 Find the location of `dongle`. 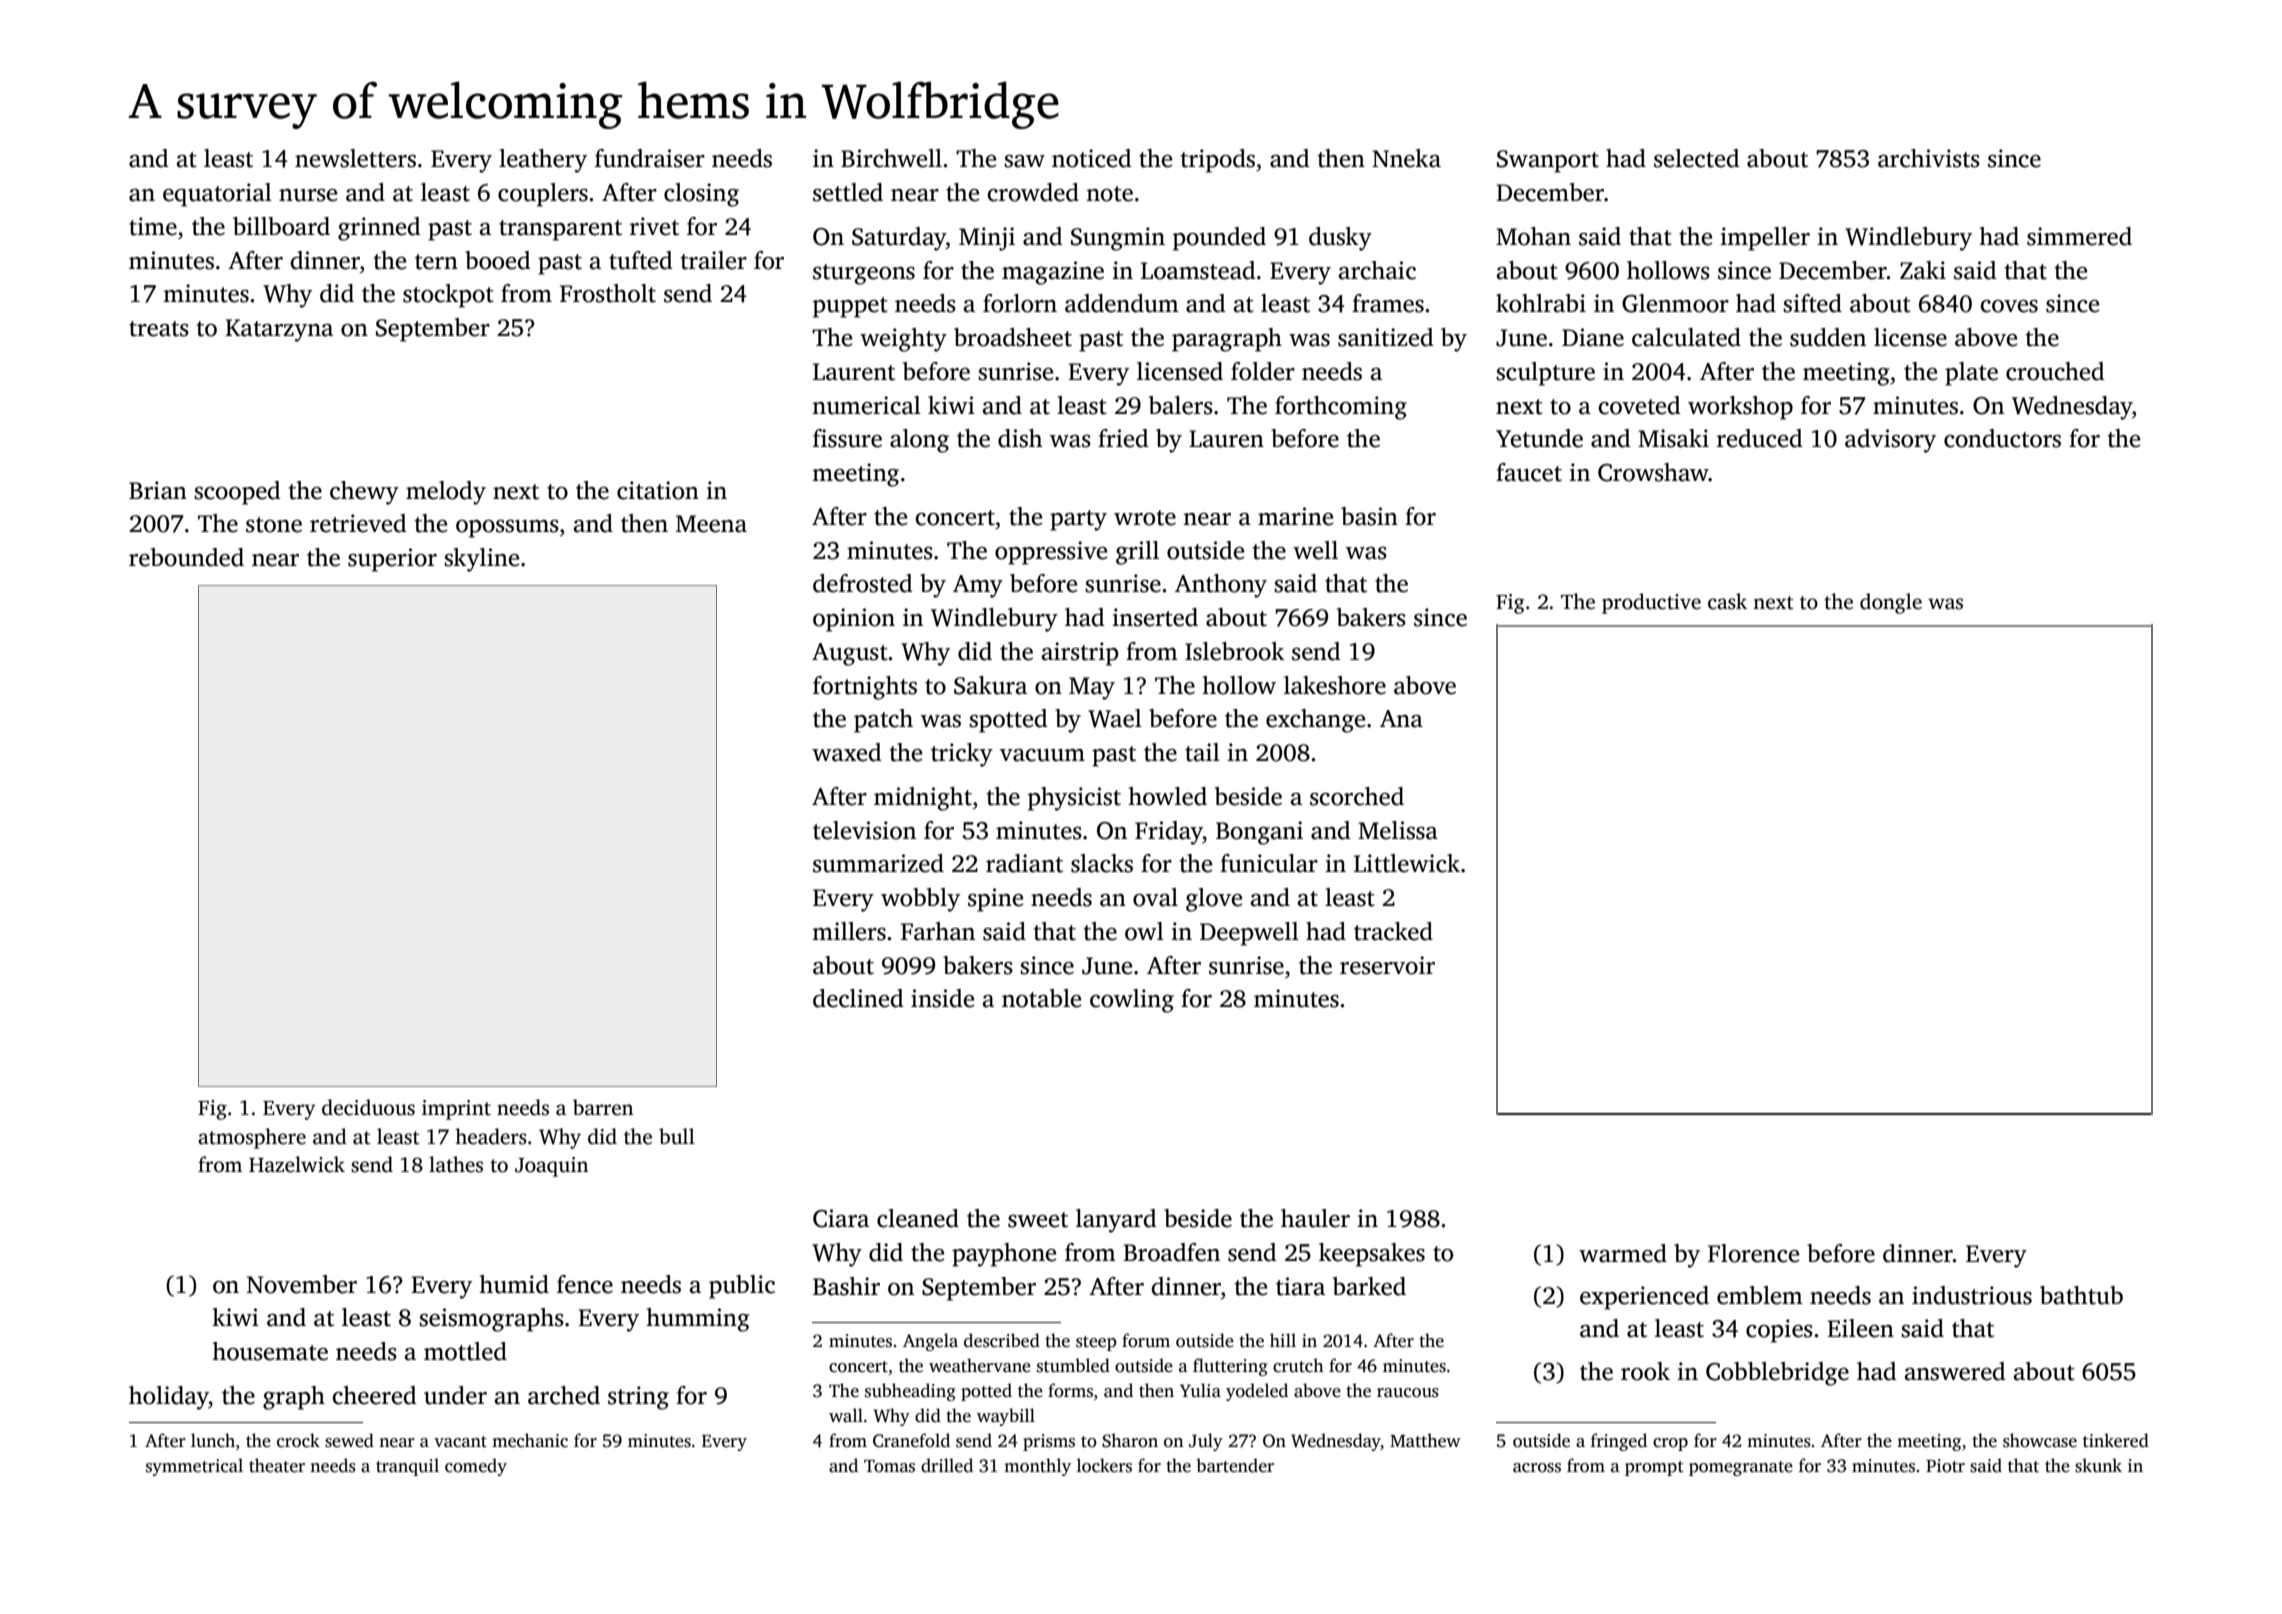

dongle is located at coordinates (1891, 603).
